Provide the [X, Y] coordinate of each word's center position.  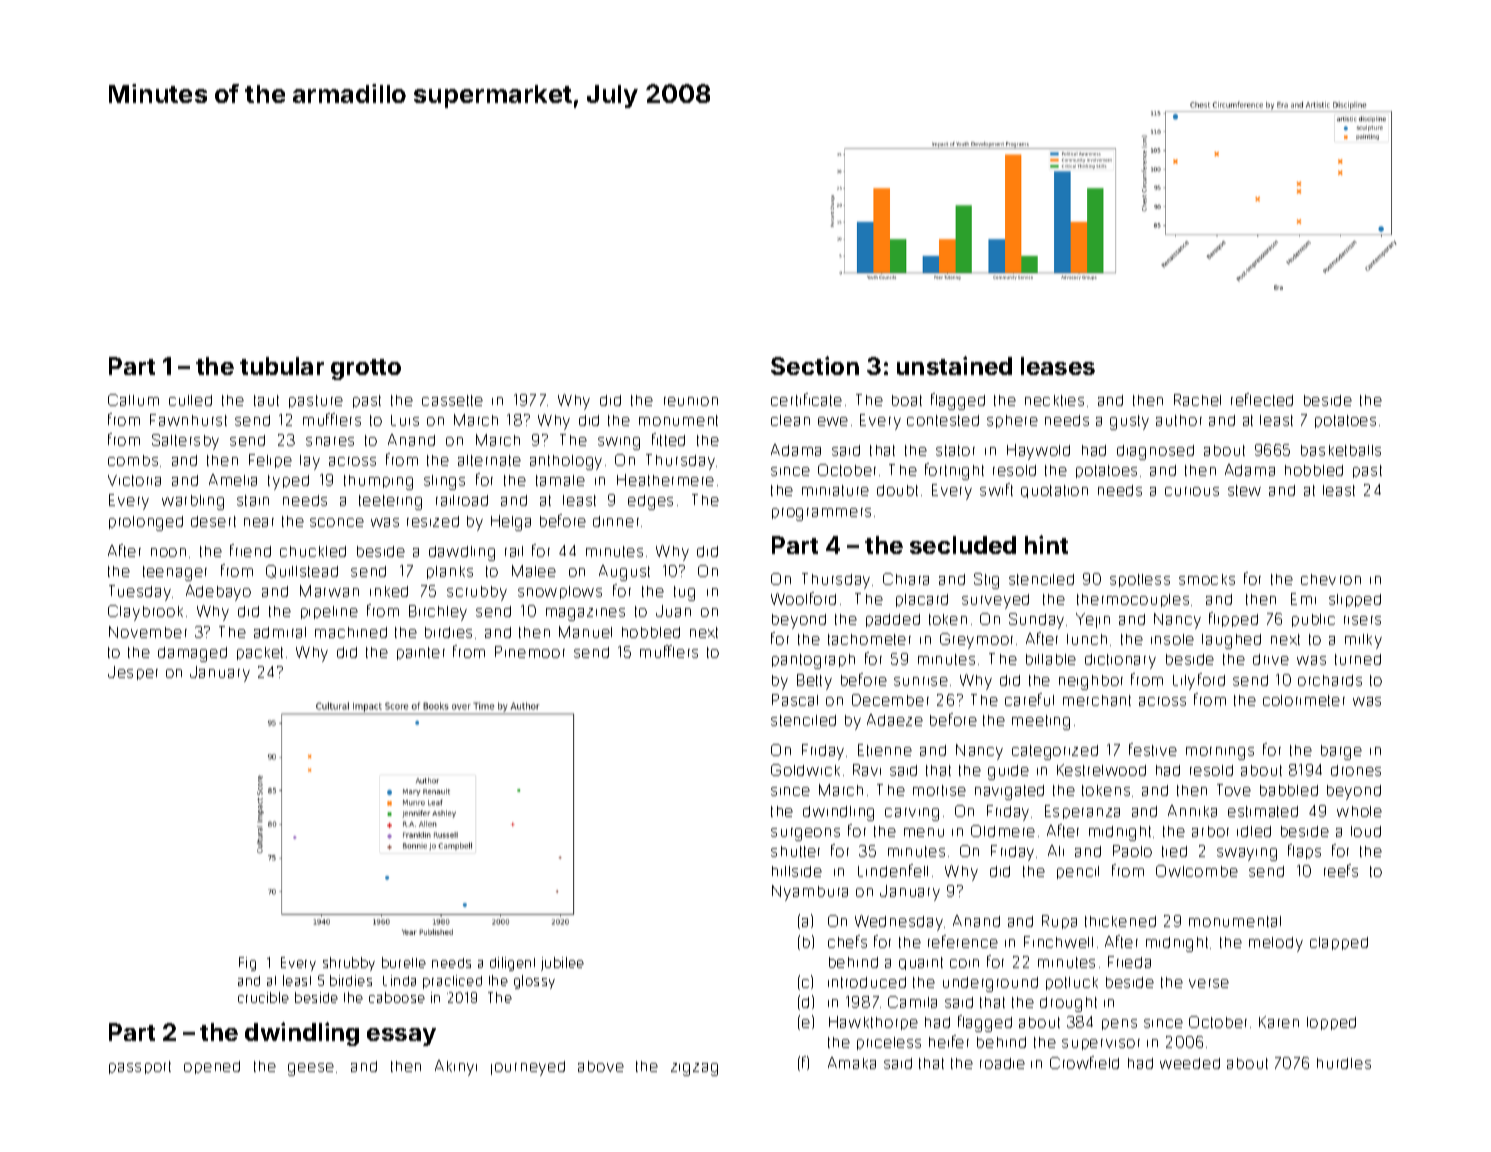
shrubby [349, 964]
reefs [1341, 870]
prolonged [146, 523]
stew [1244, 490]
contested [943, 420]
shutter [795, 851]
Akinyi [456, 1068]
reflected [1262, 399]
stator [955, 450]
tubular [282, 366]
